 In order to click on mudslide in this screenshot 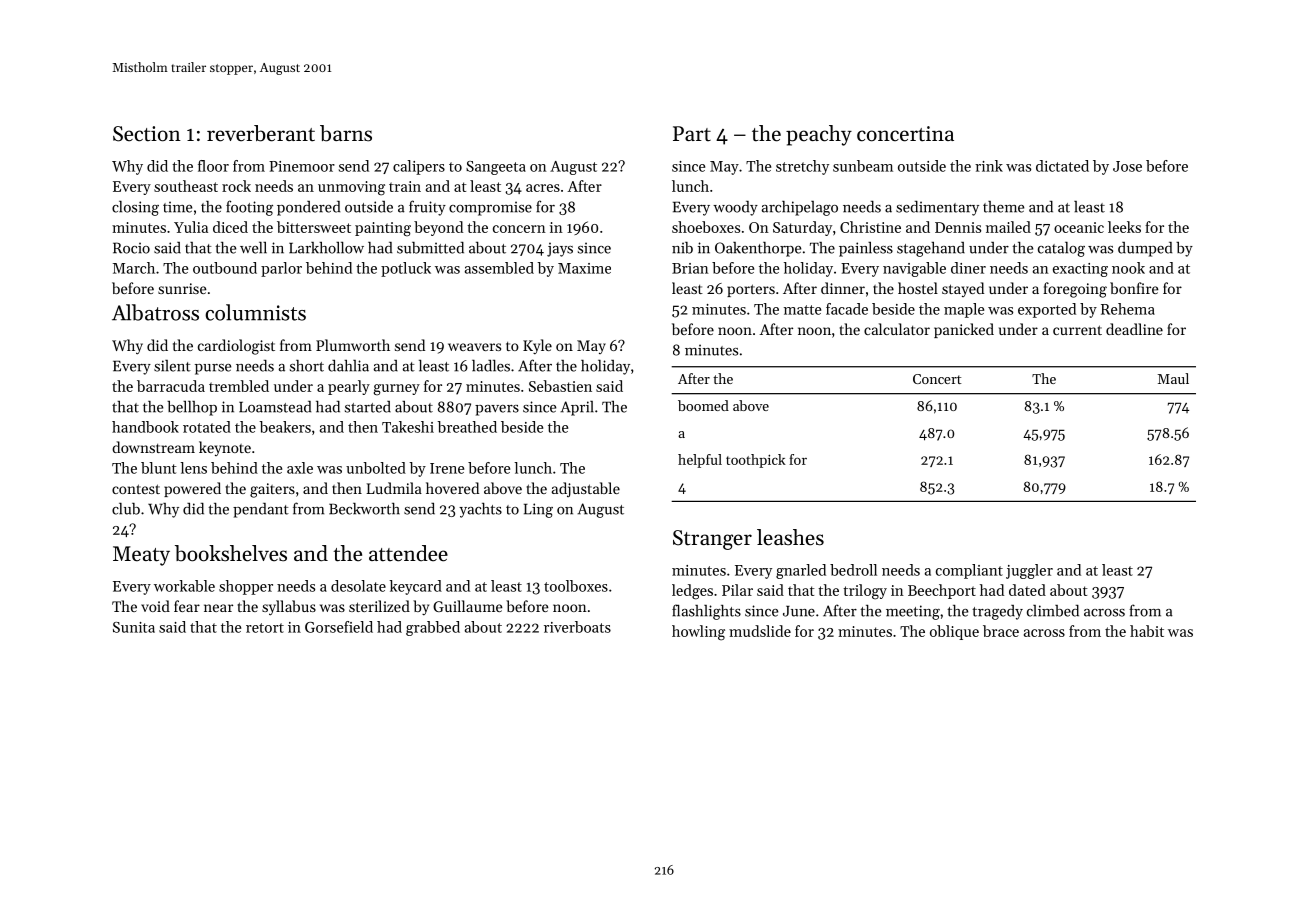, I will do `click(760, 631)`.
